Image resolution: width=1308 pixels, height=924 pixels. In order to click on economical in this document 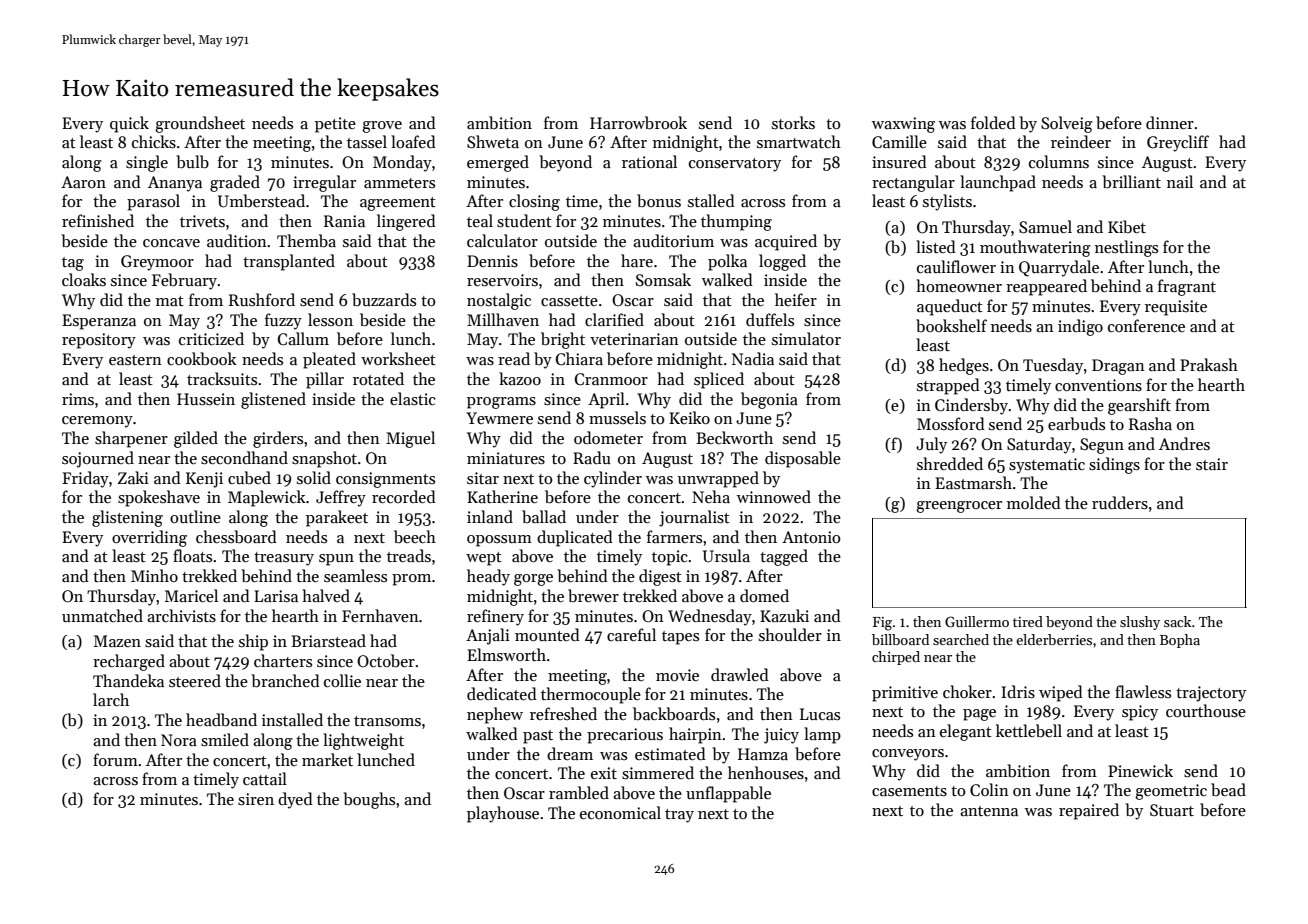, I will do `click(620, 812)`.
